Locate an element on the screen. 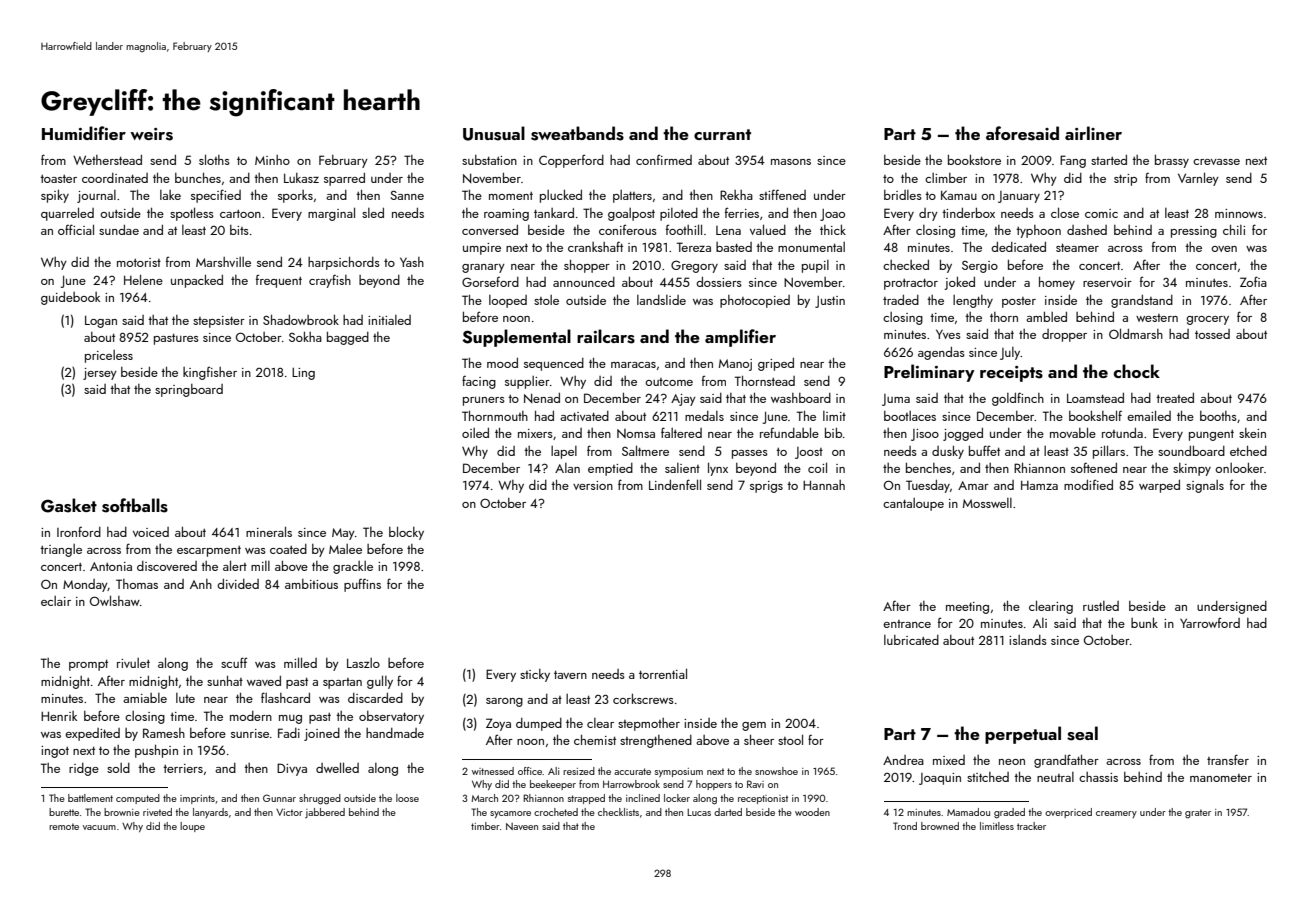 This screenshot has width=1308, height=924. sweatbands is located at coordinates (577, 133).
